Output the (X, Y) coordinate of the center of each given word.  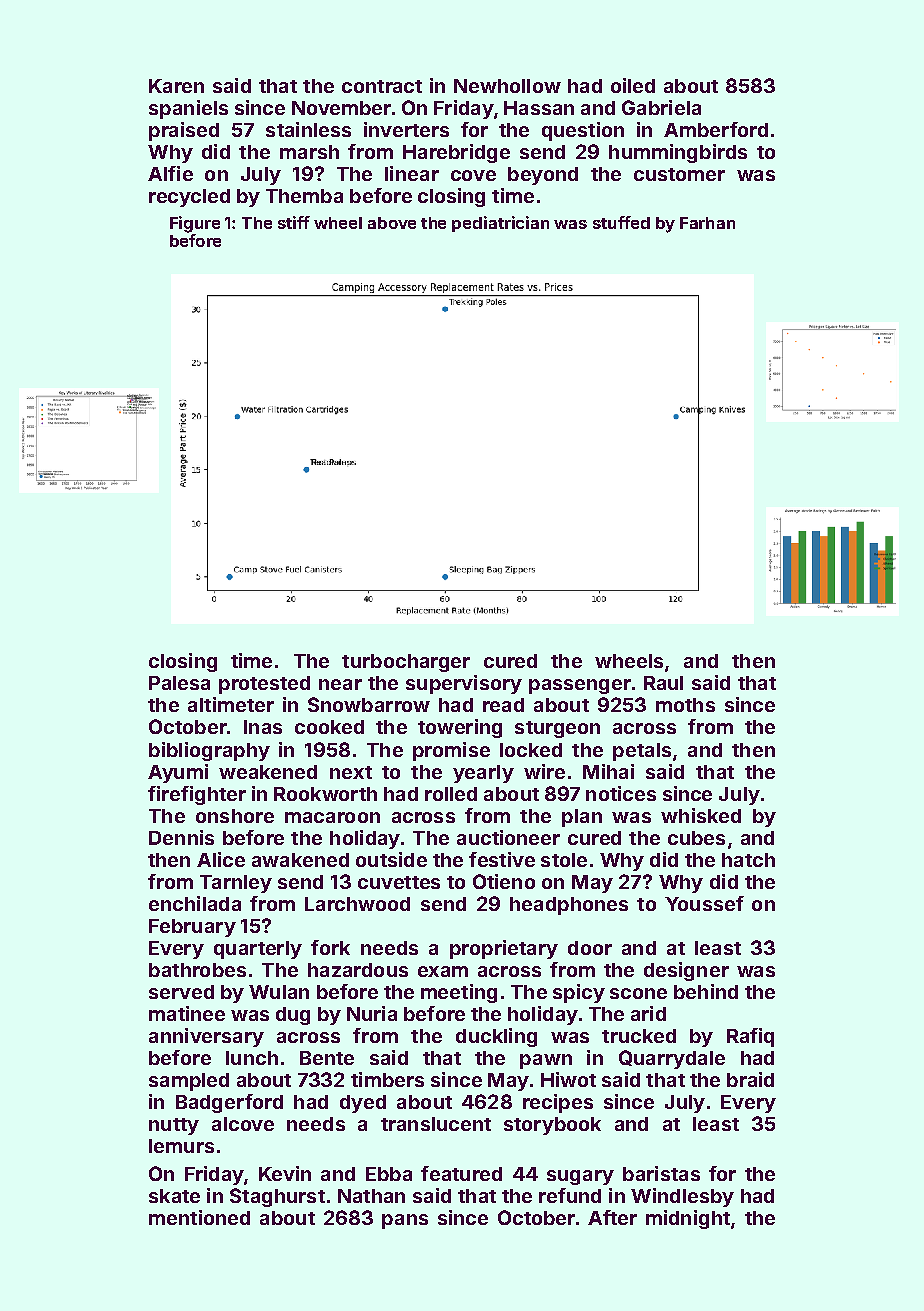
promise (451, 751)
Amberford (716, 129)
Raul (663, 683)
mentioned (199, 1217)
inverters (406, 129)
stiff (294, 222)
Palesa (179, 683)
